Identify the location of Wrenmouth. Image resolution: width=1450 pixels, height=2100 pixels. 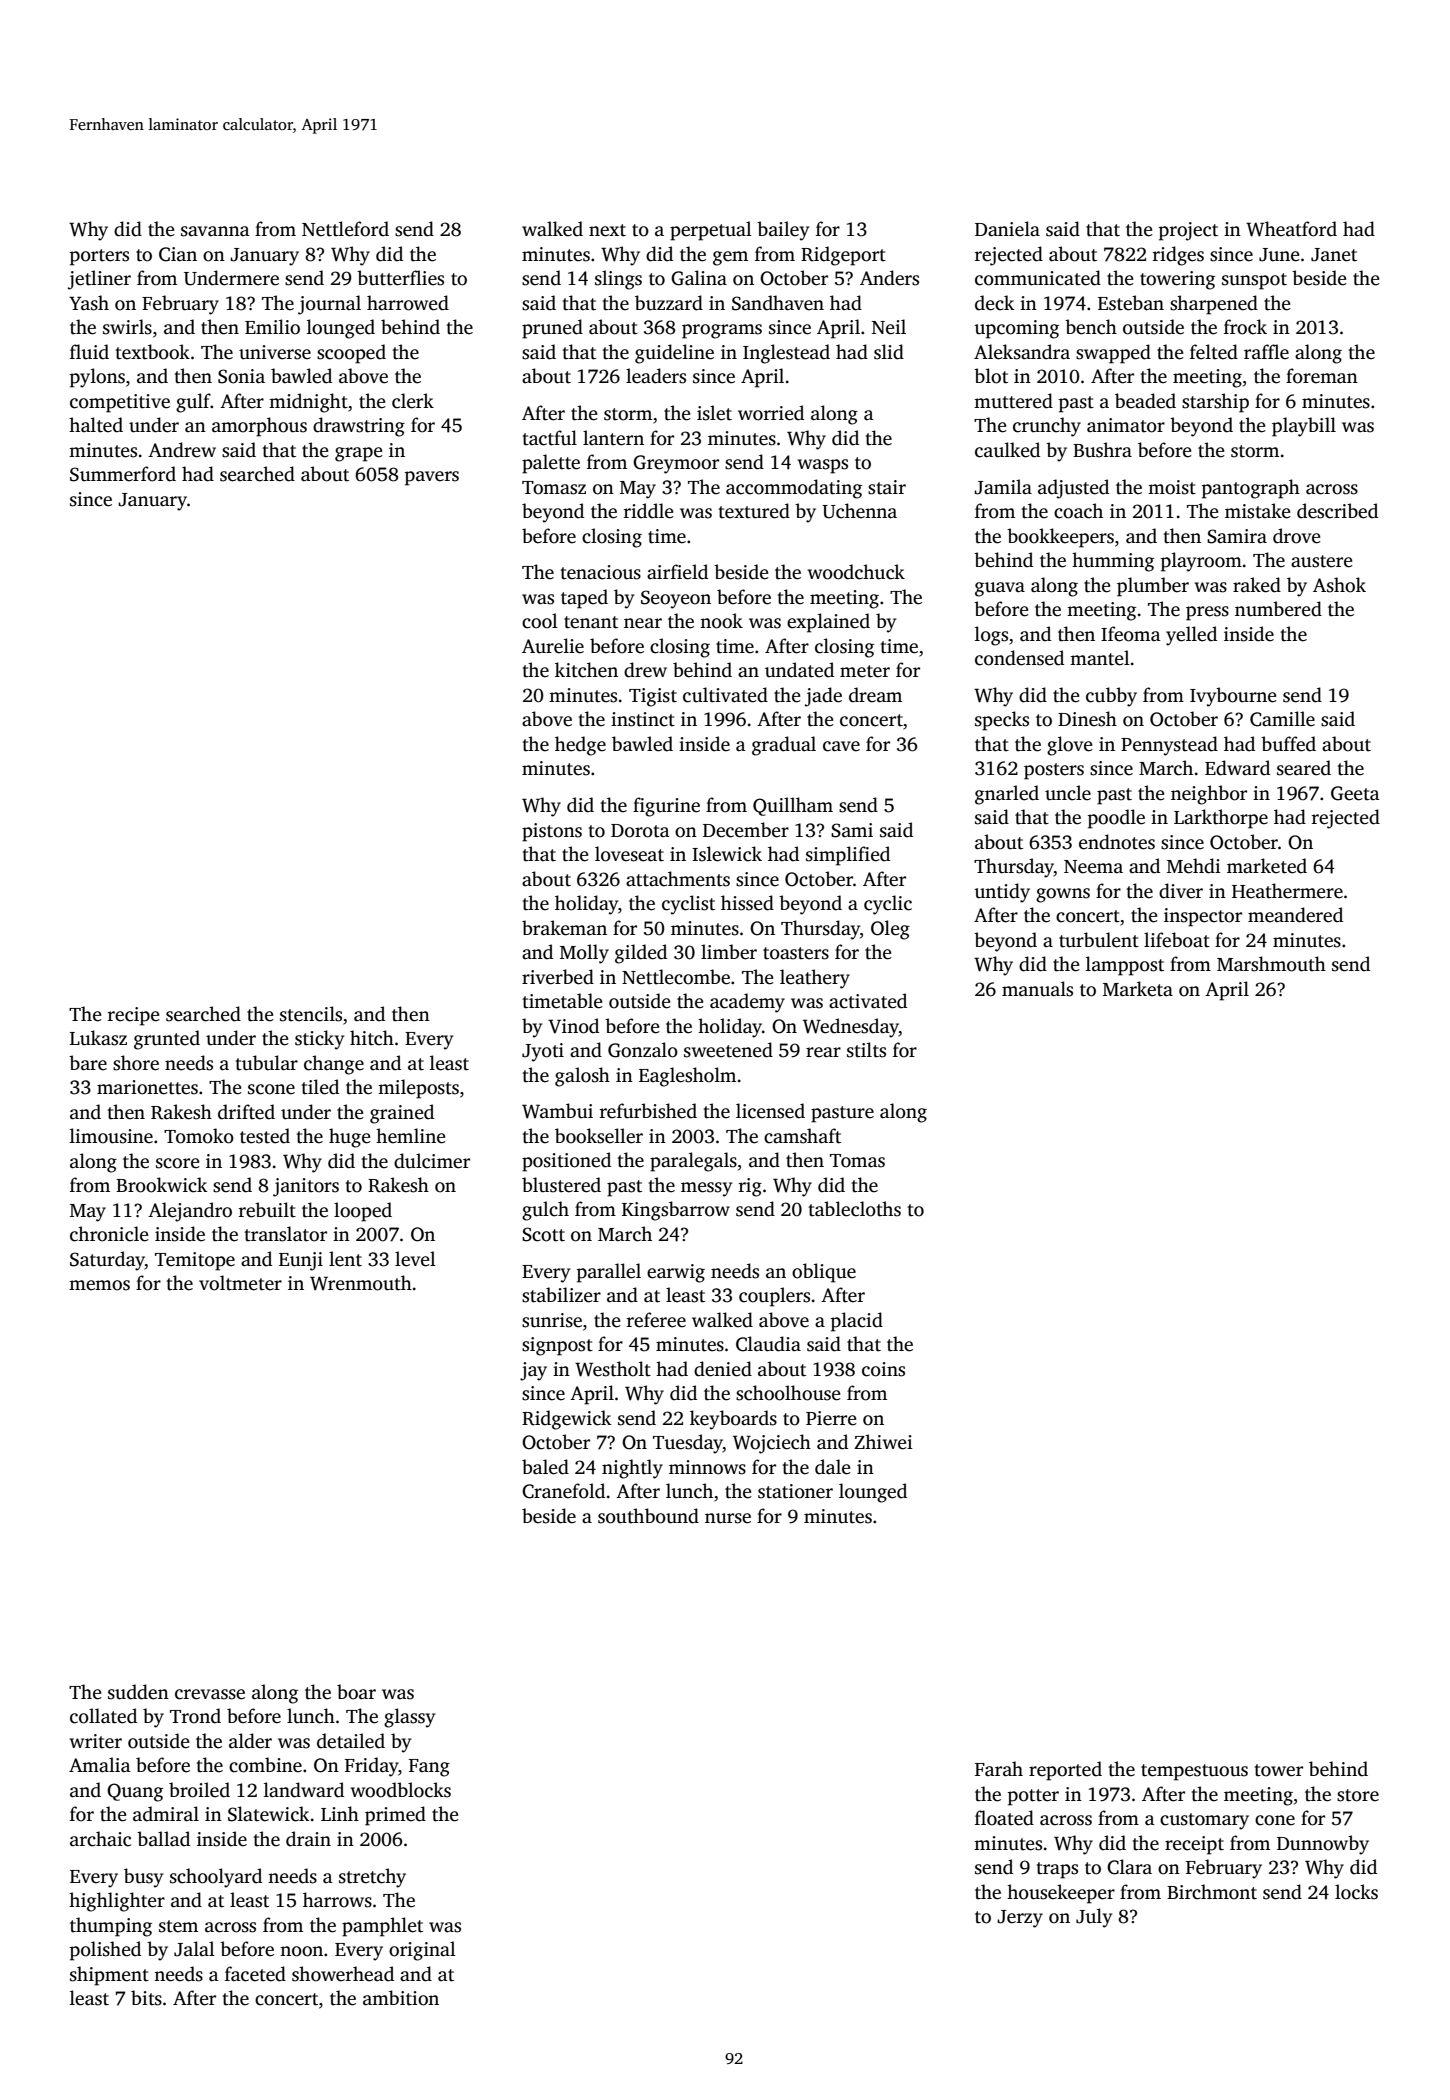
(361, 1283).
